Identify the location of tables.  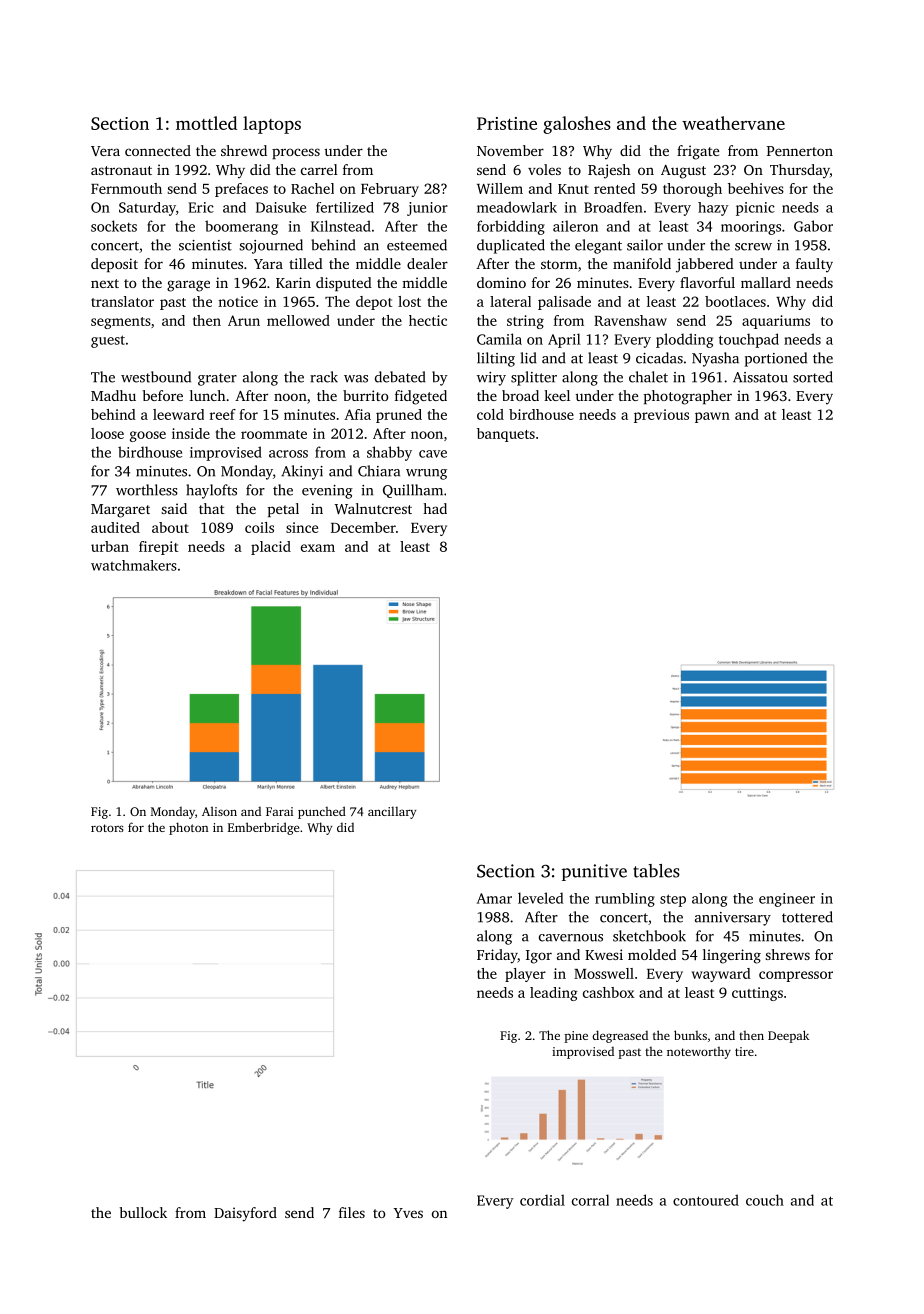
(656, 871).
